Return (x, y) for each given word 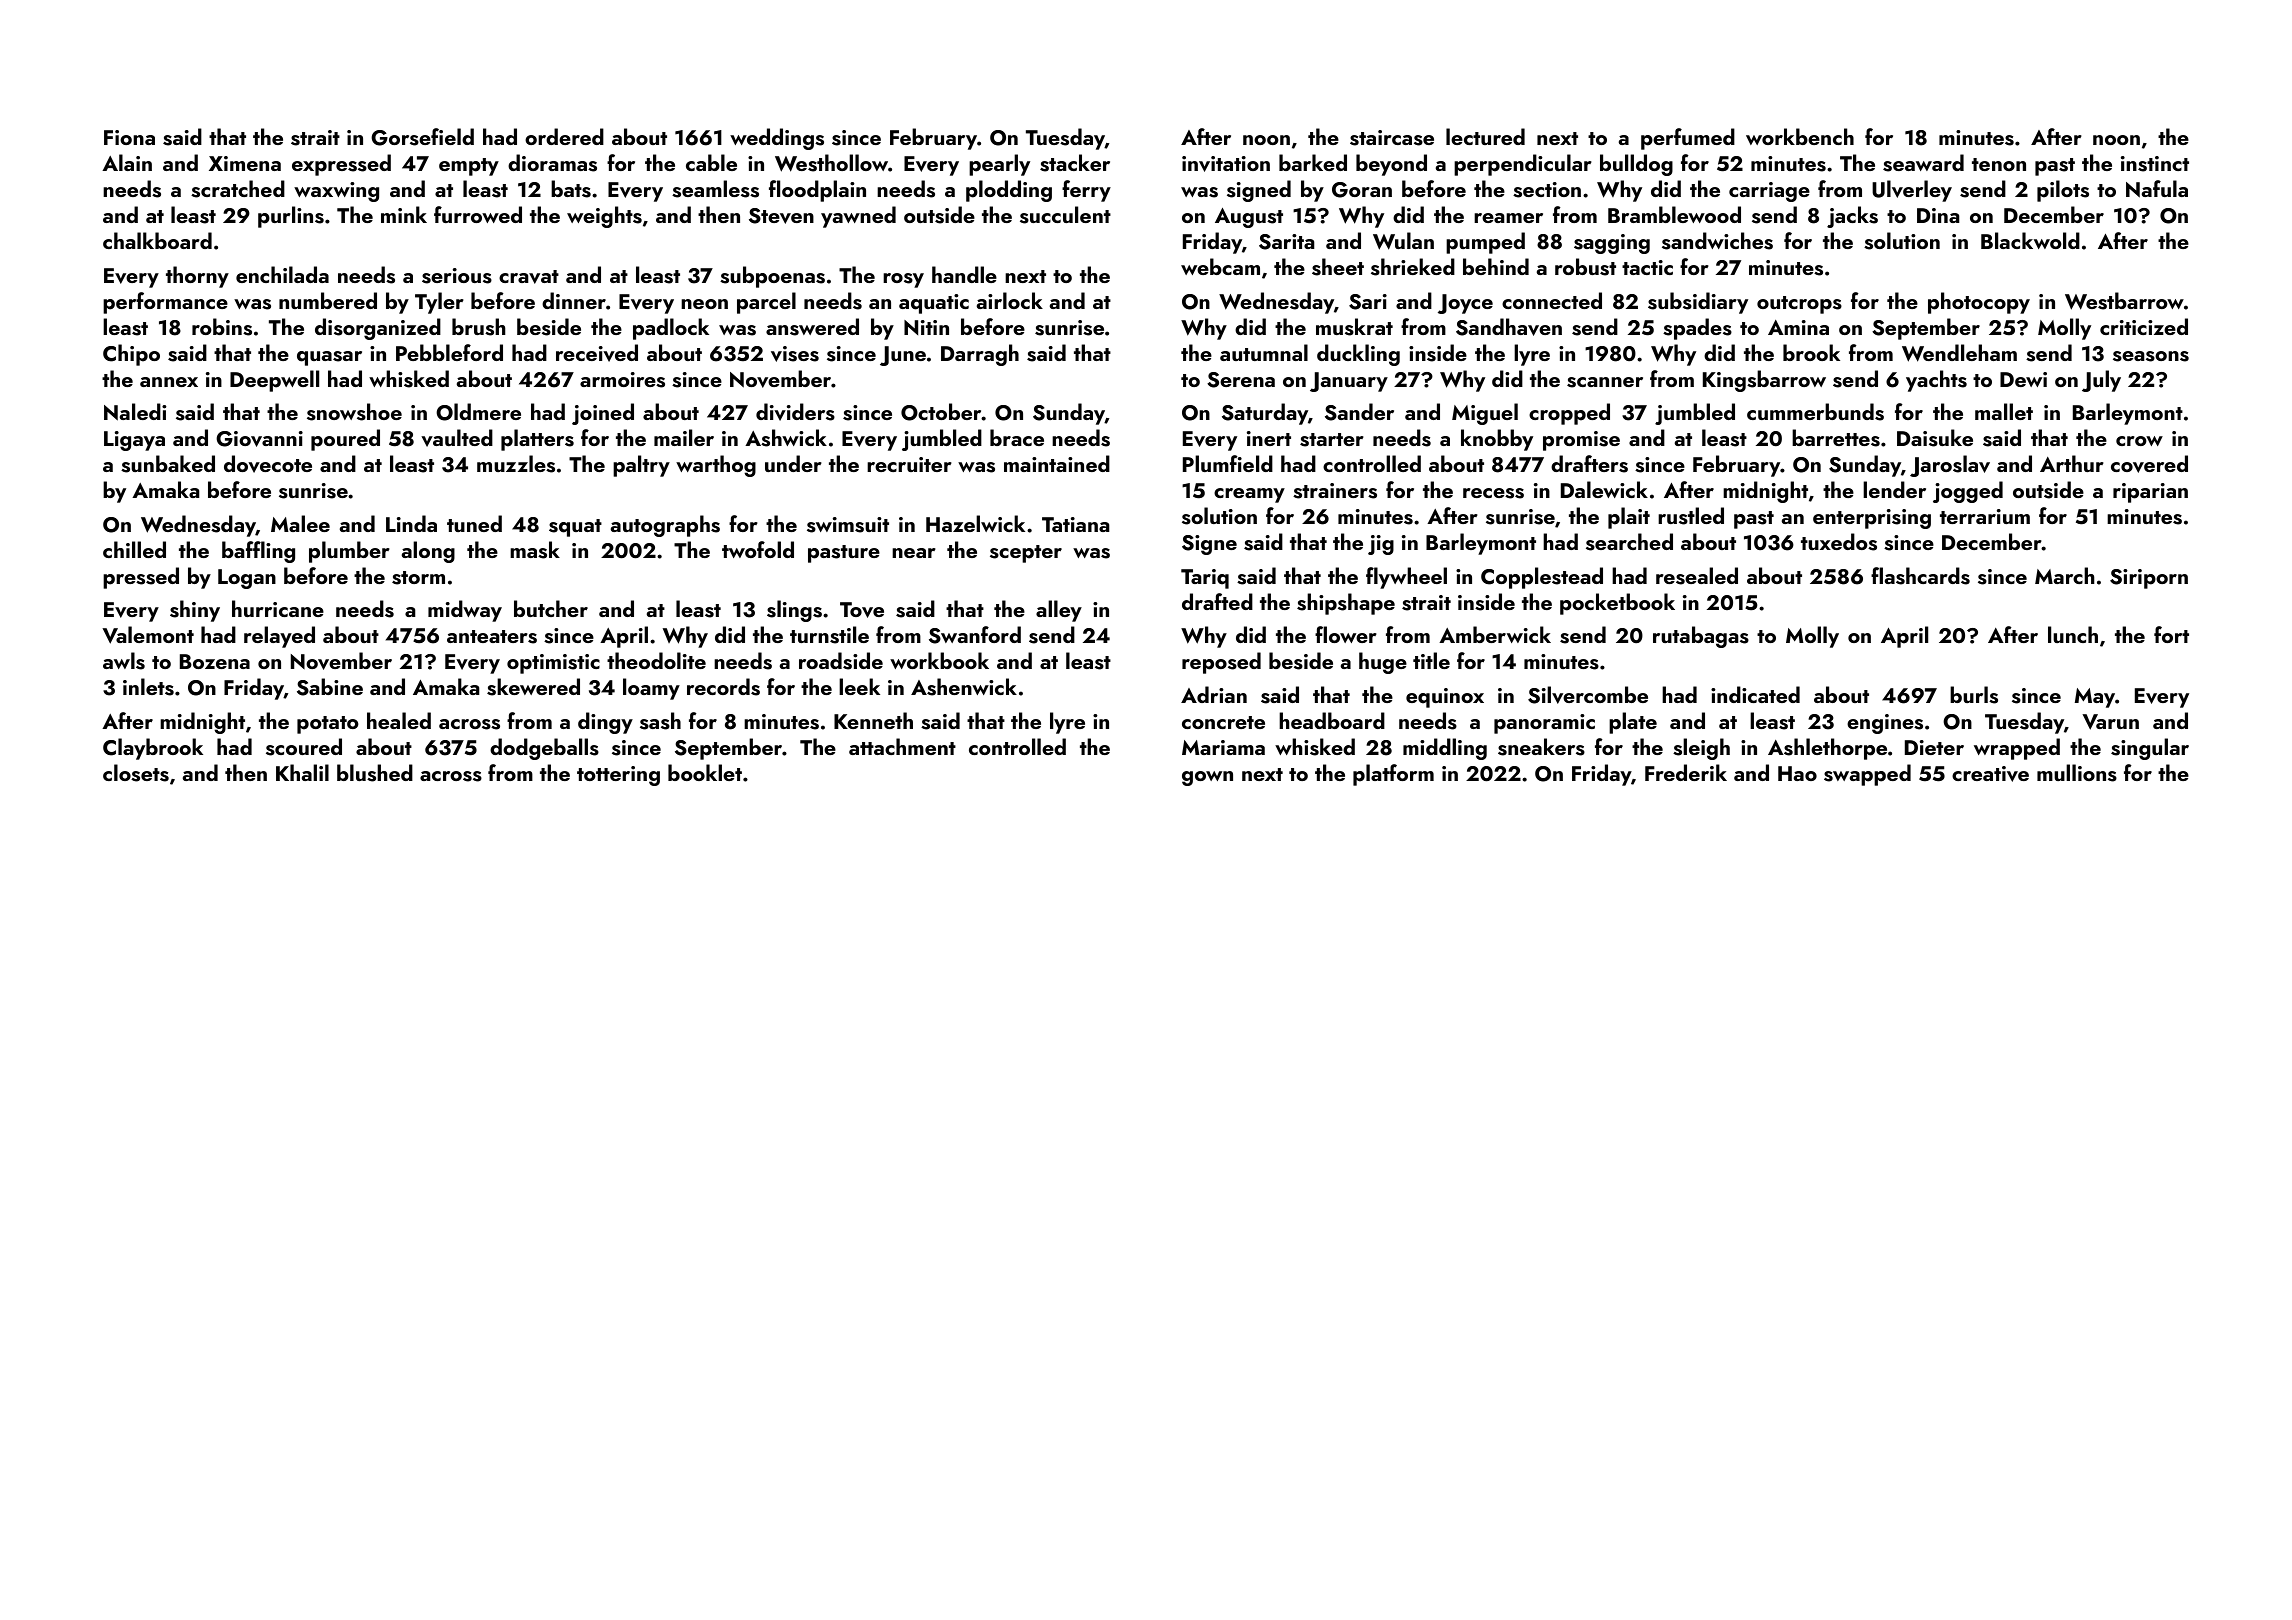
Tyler (439, 303)
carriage (1769, 192)
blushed (375, 773)
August (1249, 218)
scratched (238, 189)
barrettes (1836, 438)
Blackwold (2030, 240)
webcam (1220, 266)
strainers (1335, 491)
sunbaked (168, 464)
